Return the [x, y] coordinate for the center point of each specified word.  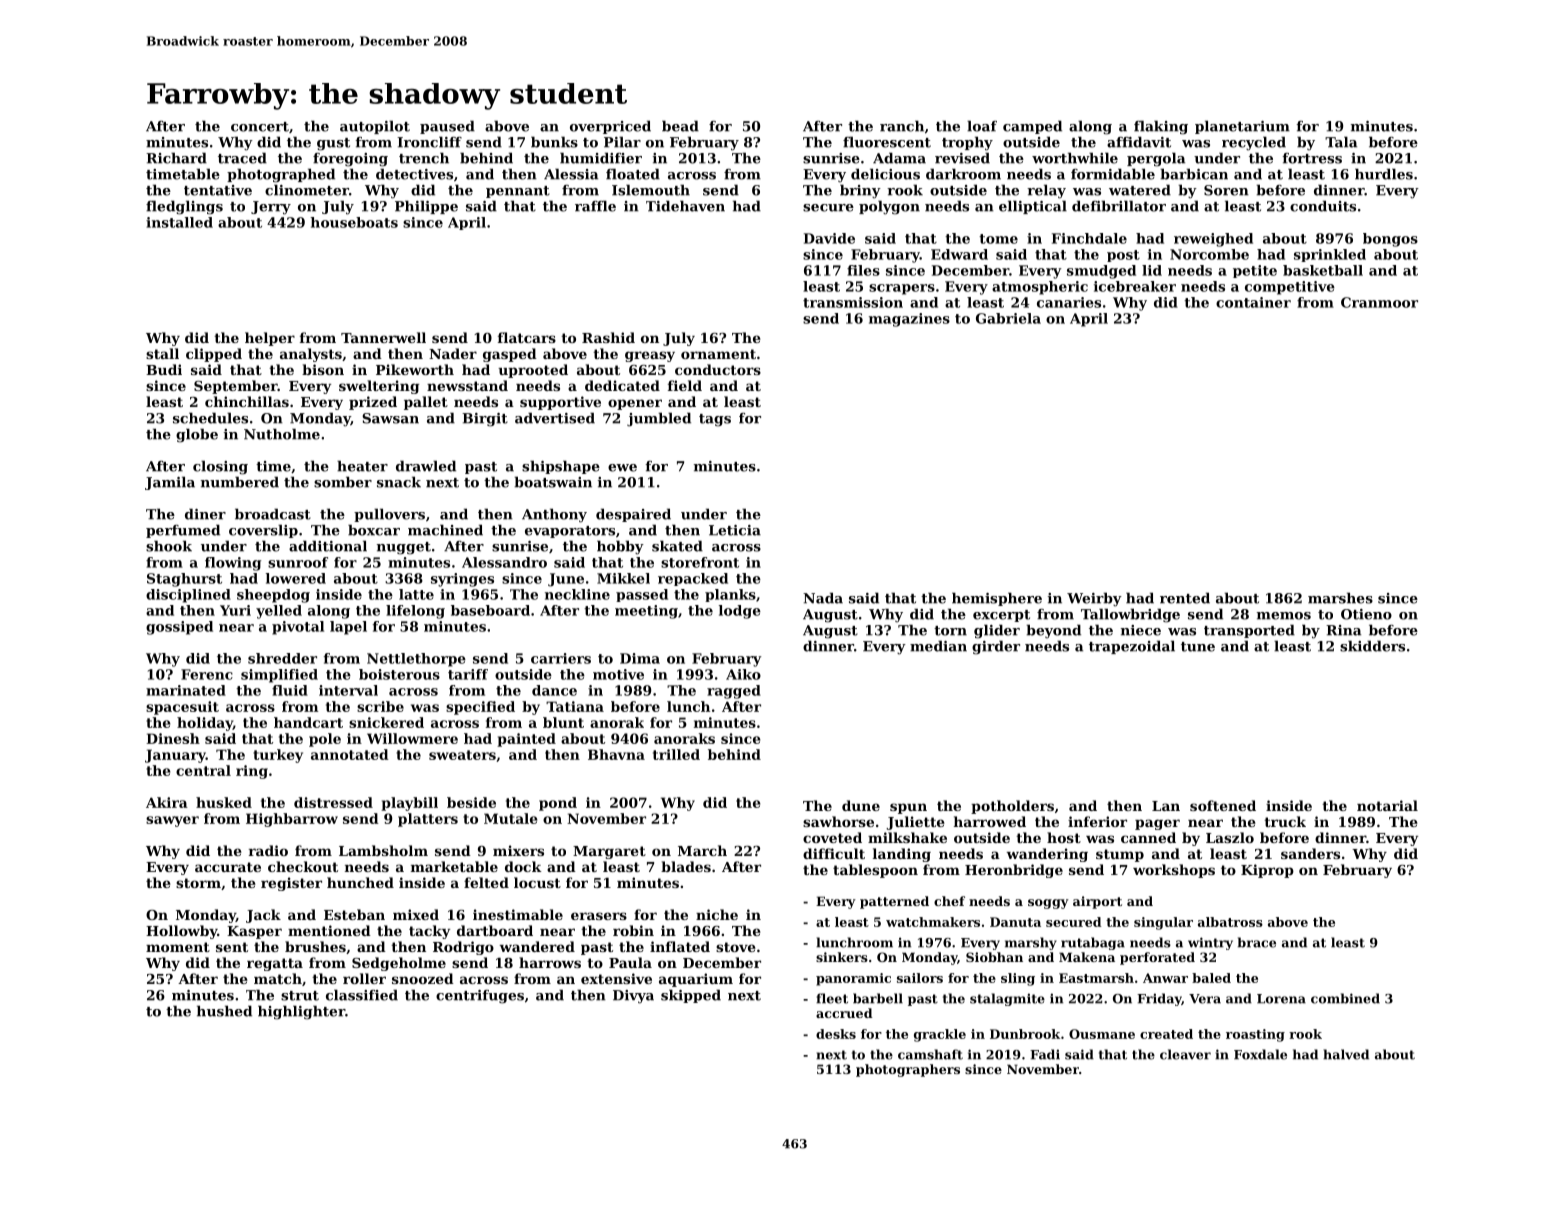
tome [998, 239]
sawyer [172, 821]
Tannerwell [383, 337]
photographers [908, 1070]
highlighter [301, 1012]
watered [1140, 190]
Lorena [1281, 999]
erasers [599, 916]
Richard [176, 158]
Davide [829, 238]
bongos [1390, 240]
